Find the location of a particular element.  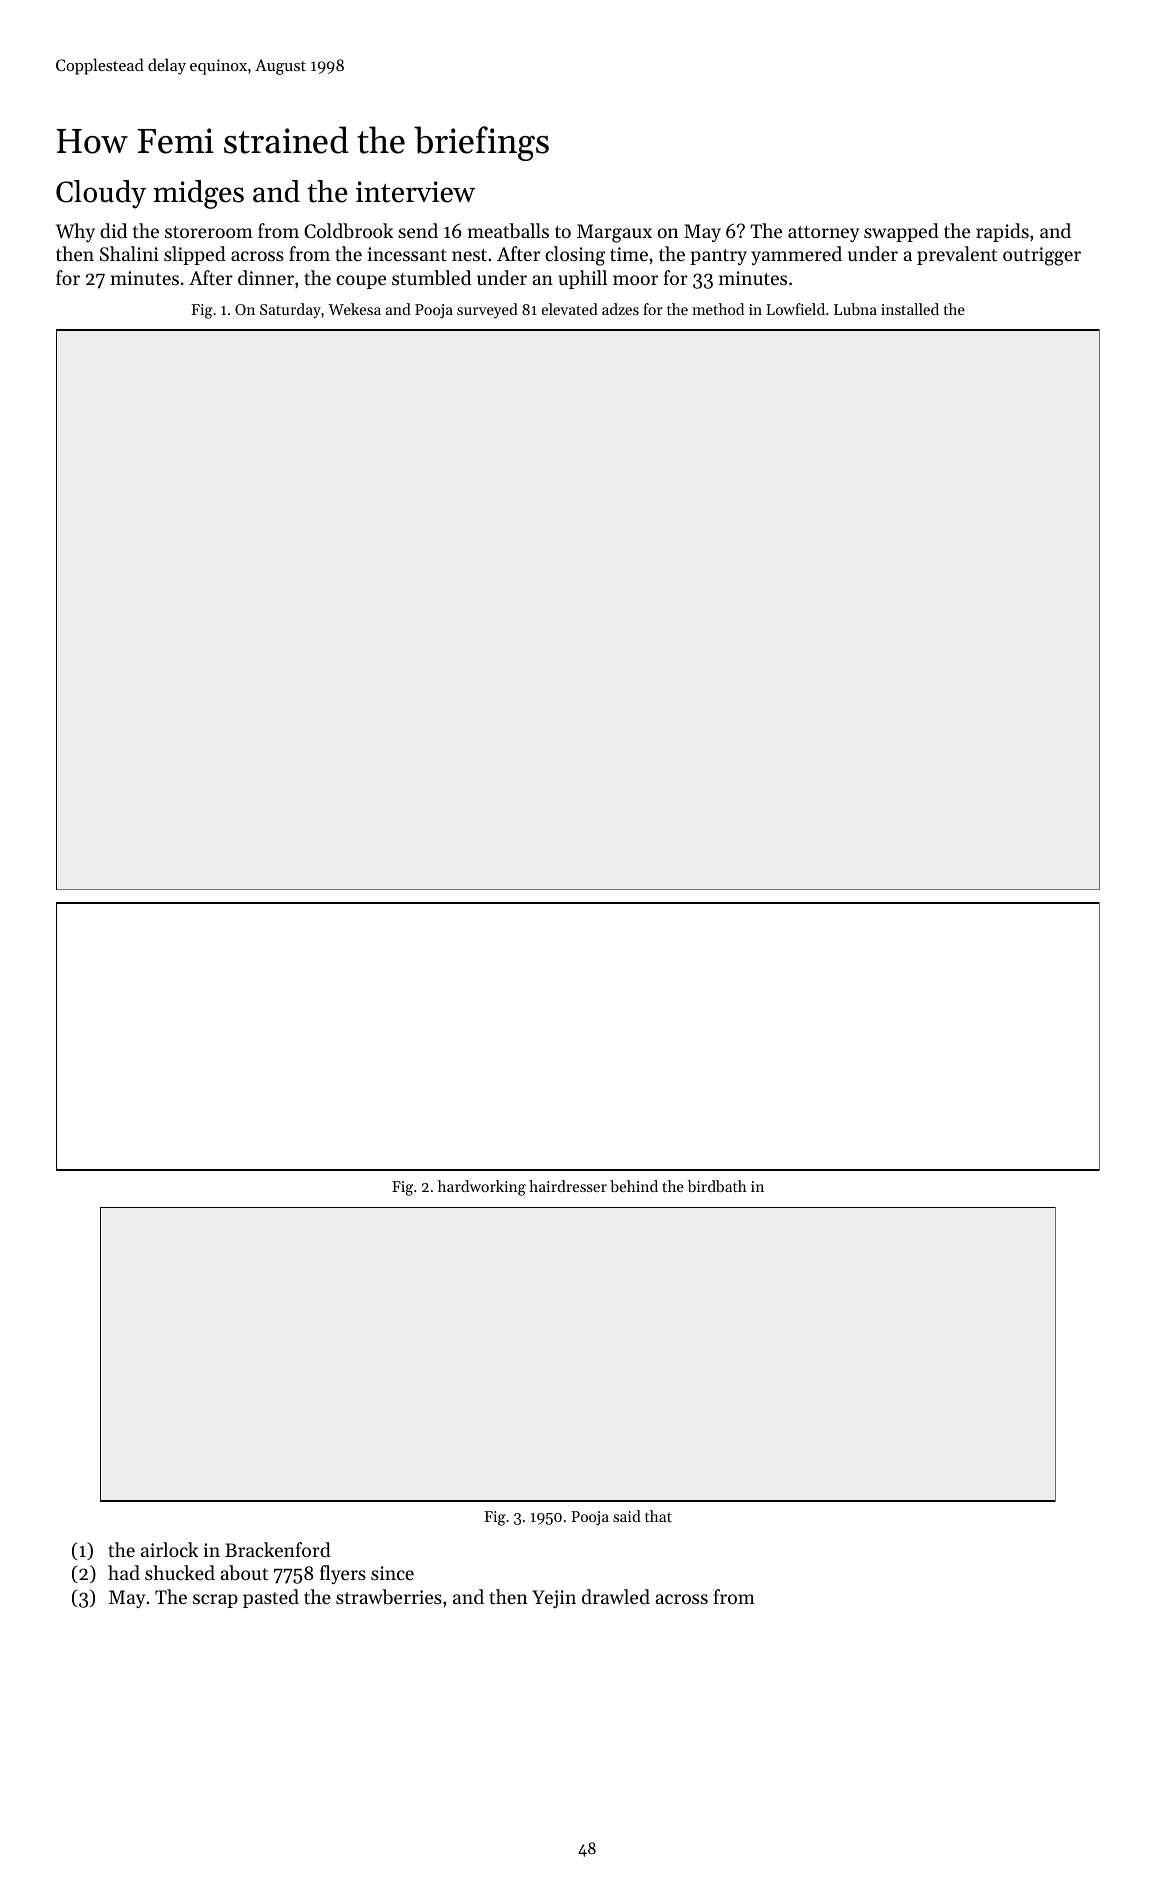

since is located at coordinates (392, 1573).
